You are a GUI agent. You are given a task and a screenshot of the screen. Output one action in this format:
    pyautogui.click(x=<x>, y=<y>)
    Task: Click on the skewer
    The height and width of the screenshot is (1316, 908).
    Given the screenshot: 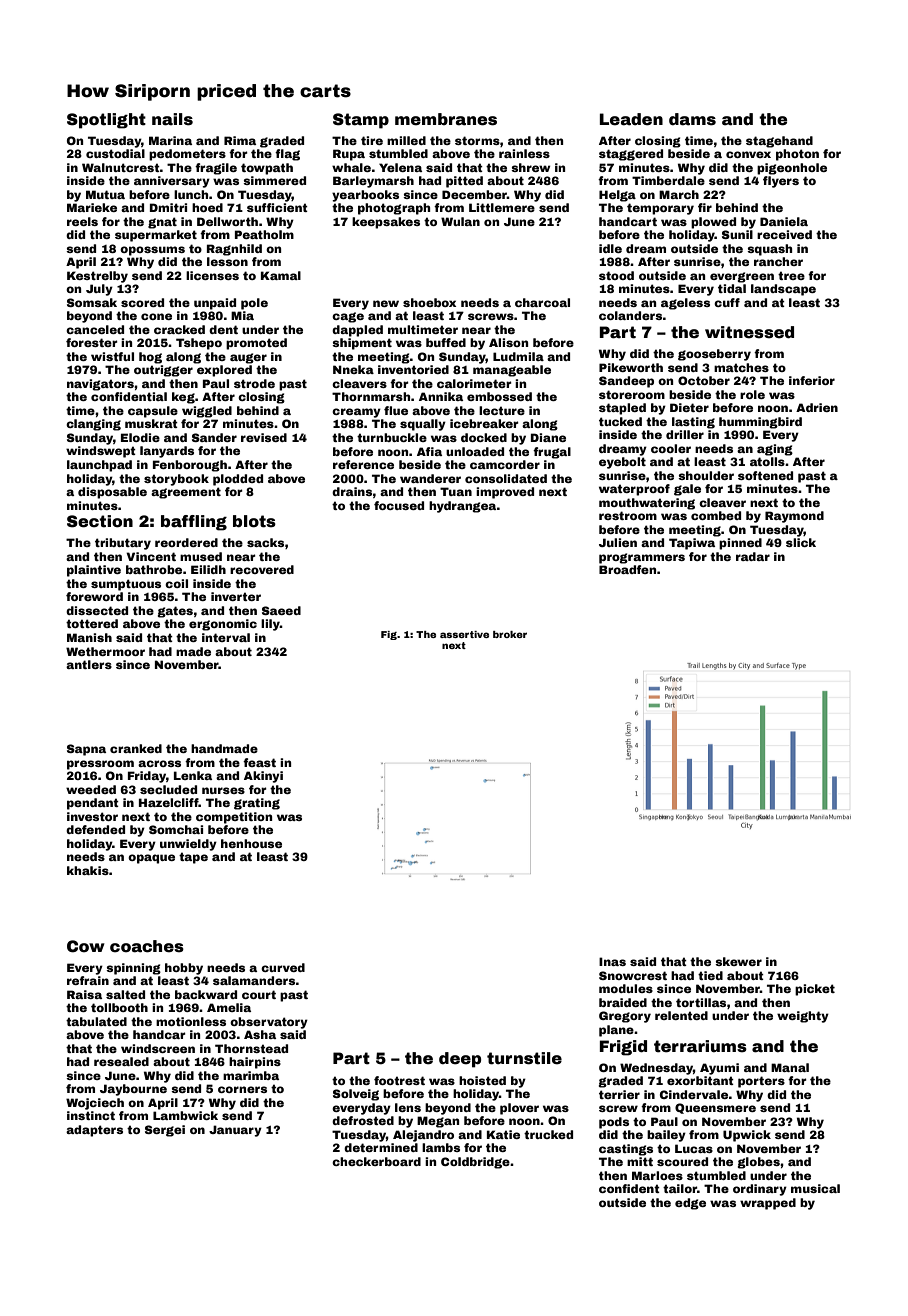 What is the action you would take?
    pyautogui.click(x=738, y=961)
